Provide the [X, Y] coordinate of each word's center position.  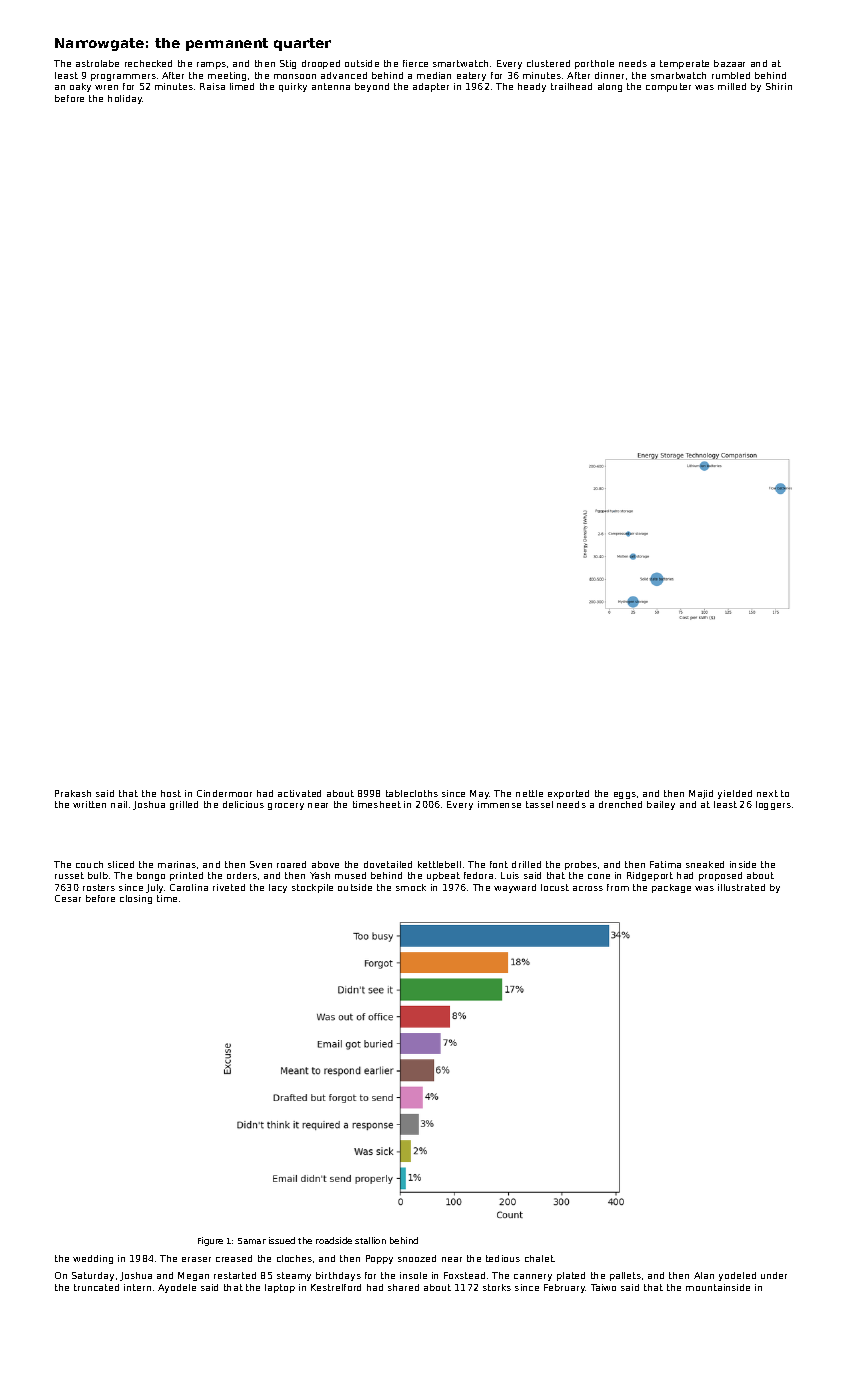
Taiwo [603, 1287]
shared [403, 1287]
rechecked [148, 63]
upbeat [443, 876]
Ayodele [177, 1288]
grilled [184, 805]
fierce [415, 63]
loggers [773, 805]
